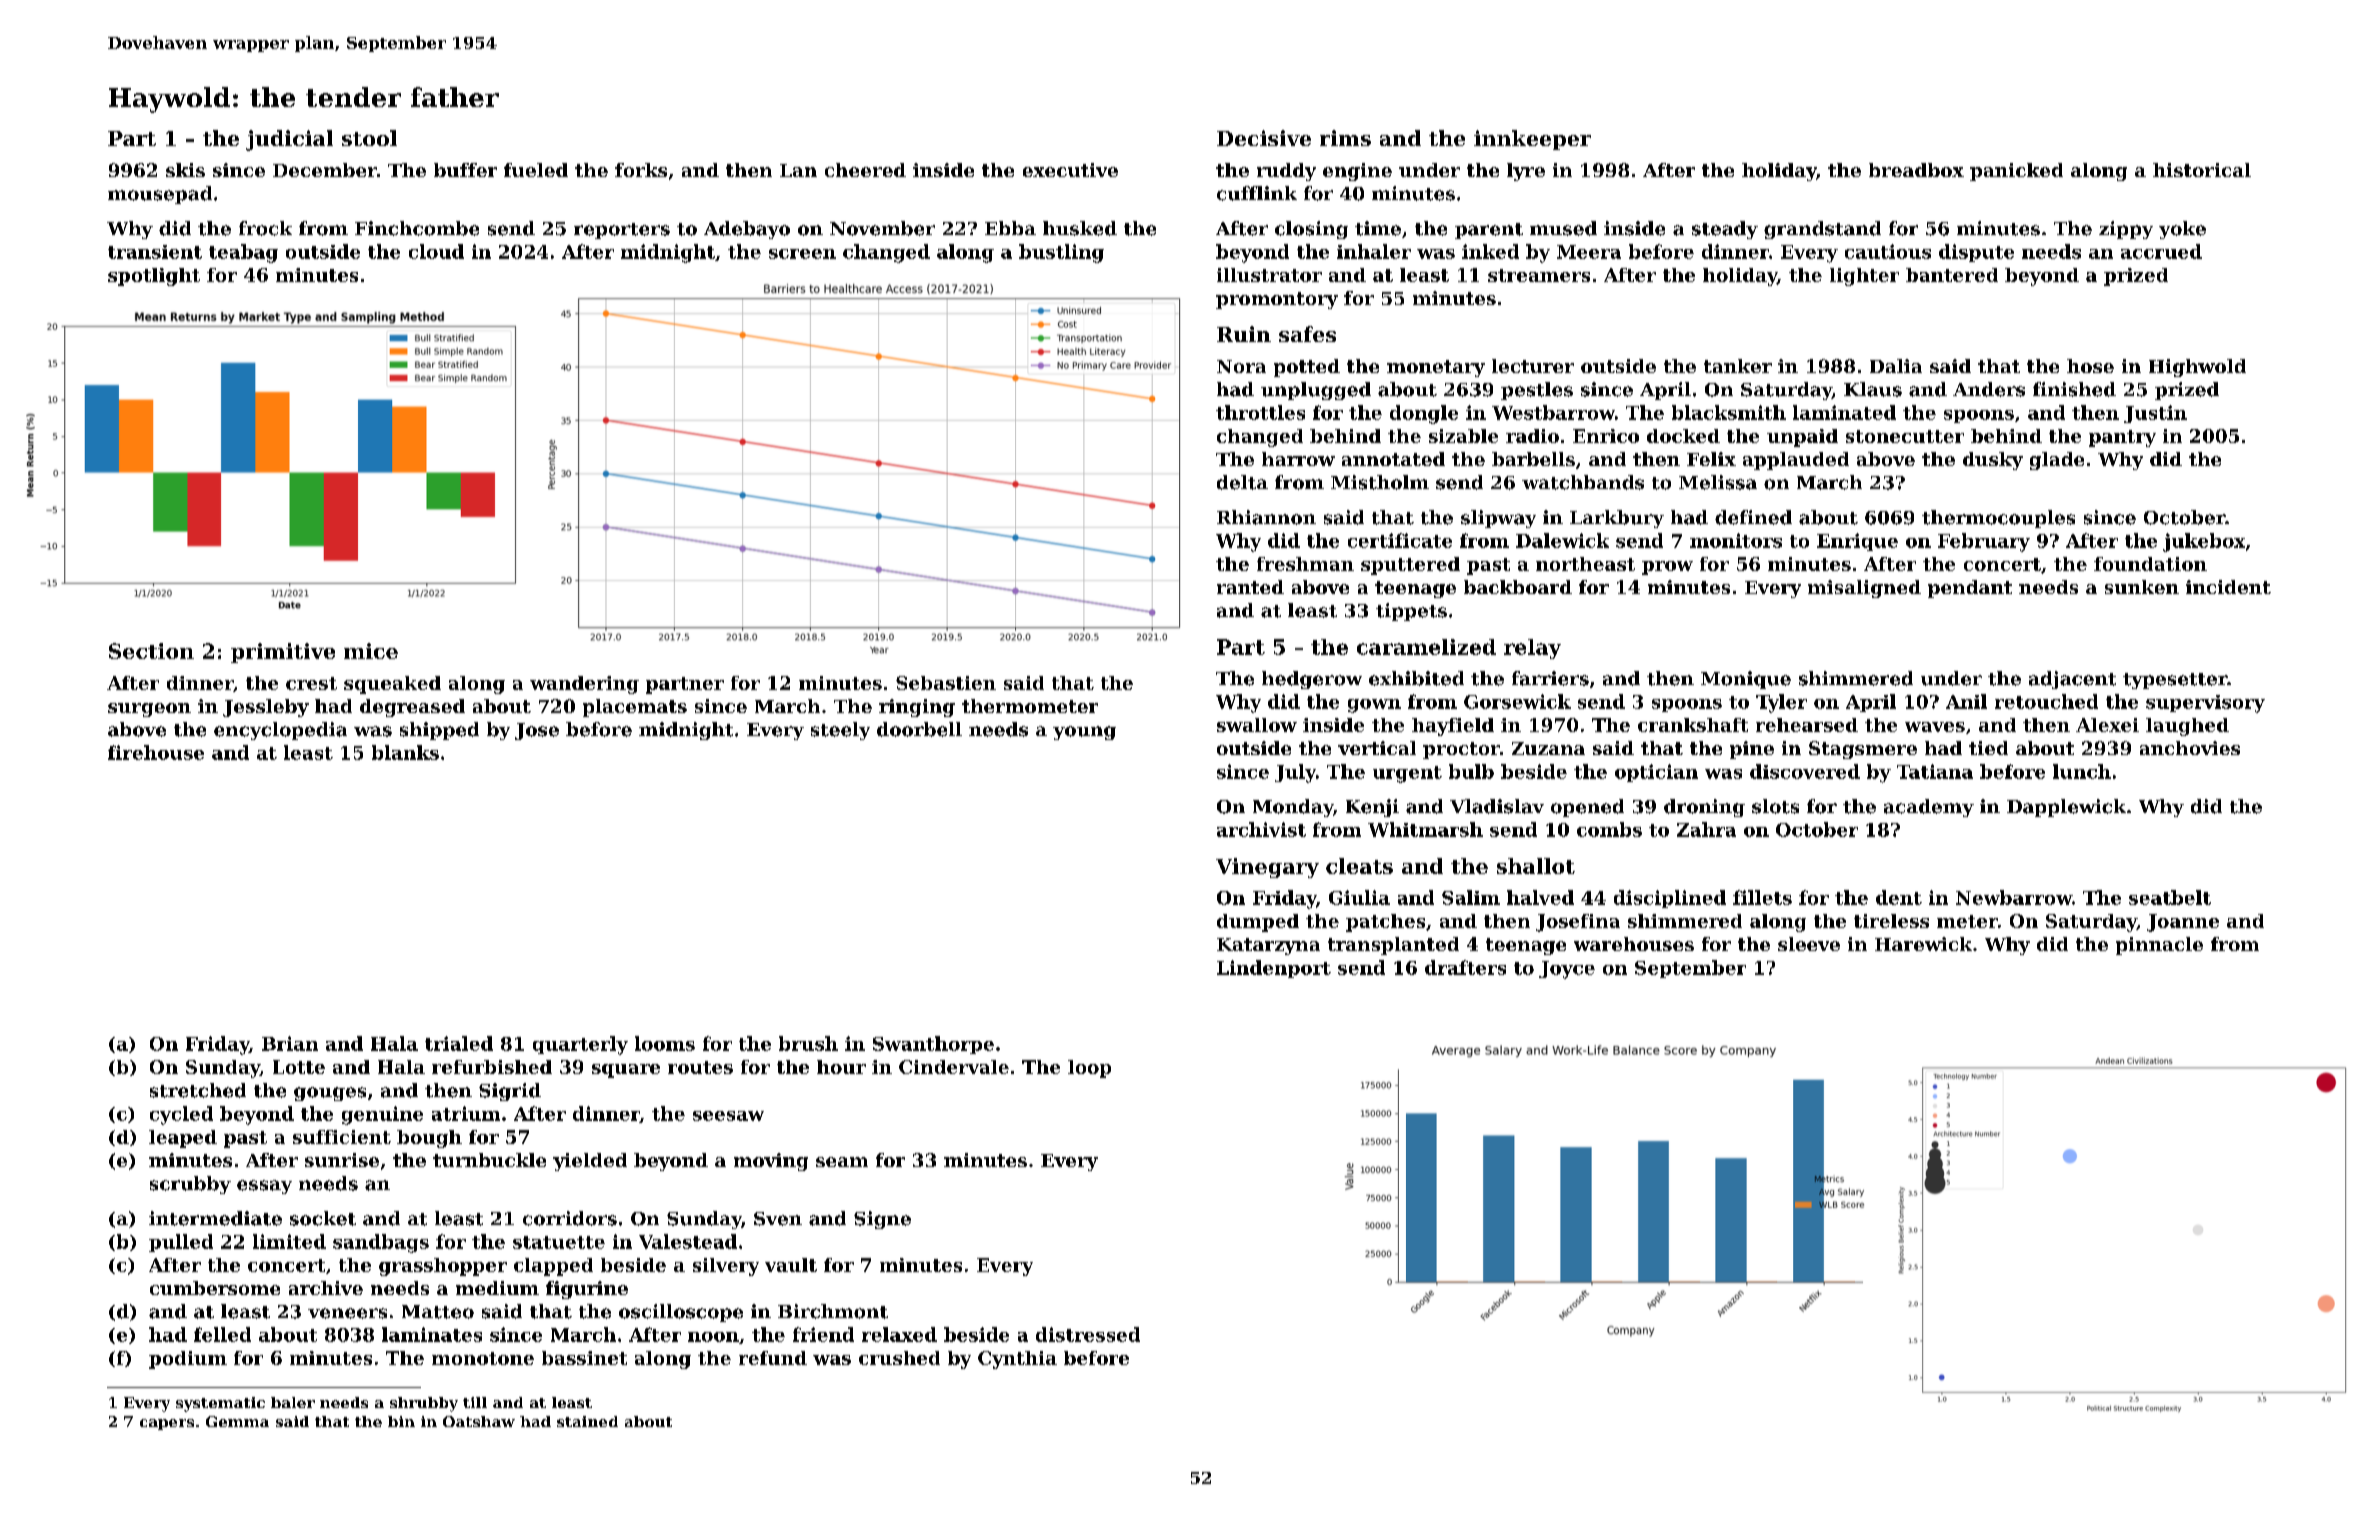  Describe the element at coordinates (149, 710) in the image. I see `surgeon` at that location.
